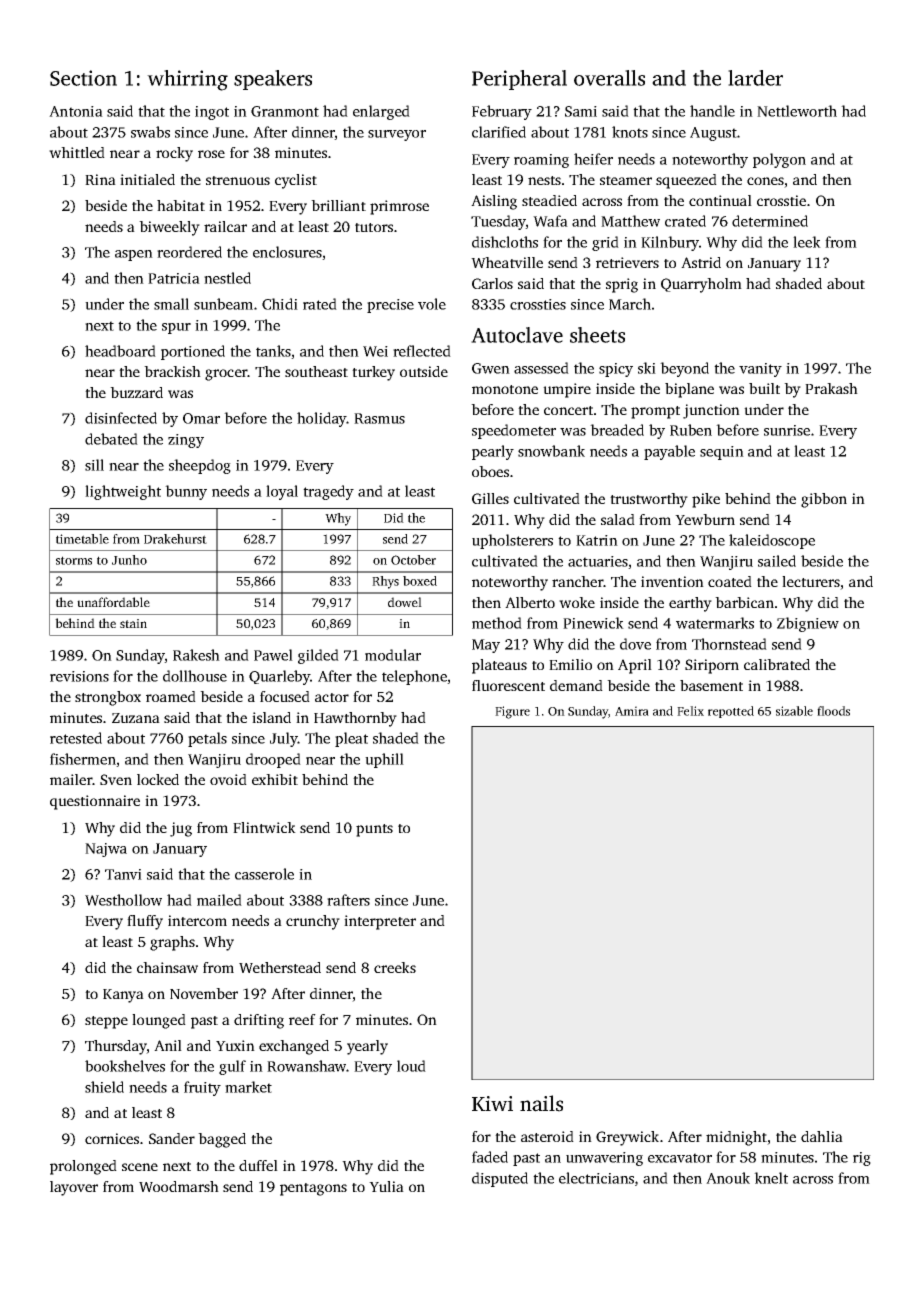 The image size is (924, 1308). I want to click on floods, so click(833, 711).
